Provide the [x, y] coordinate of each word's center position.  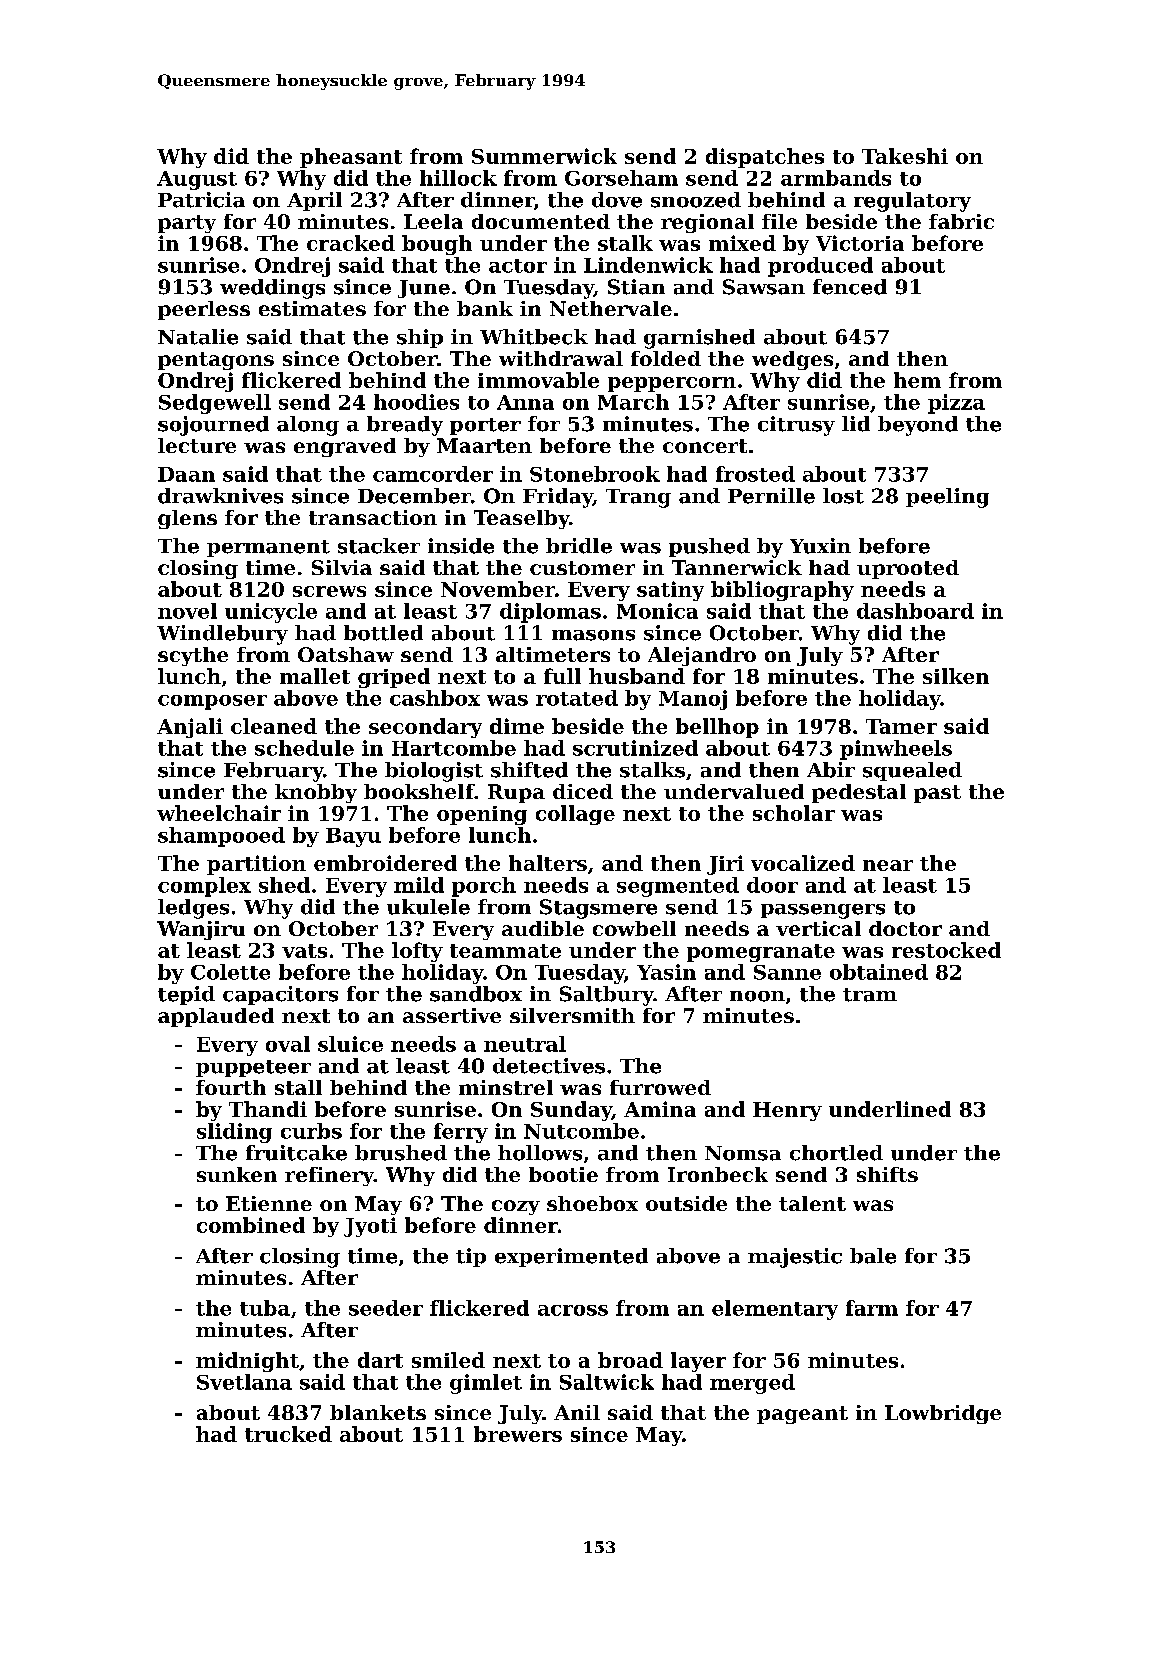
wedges [792, 360]
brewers [518, 1434]
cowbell [634, 928]
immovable [538, 380]
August [197, 180]
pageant [802, 1415]
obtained [879, 972]
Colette [230, 972]
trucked [288, 1434]
